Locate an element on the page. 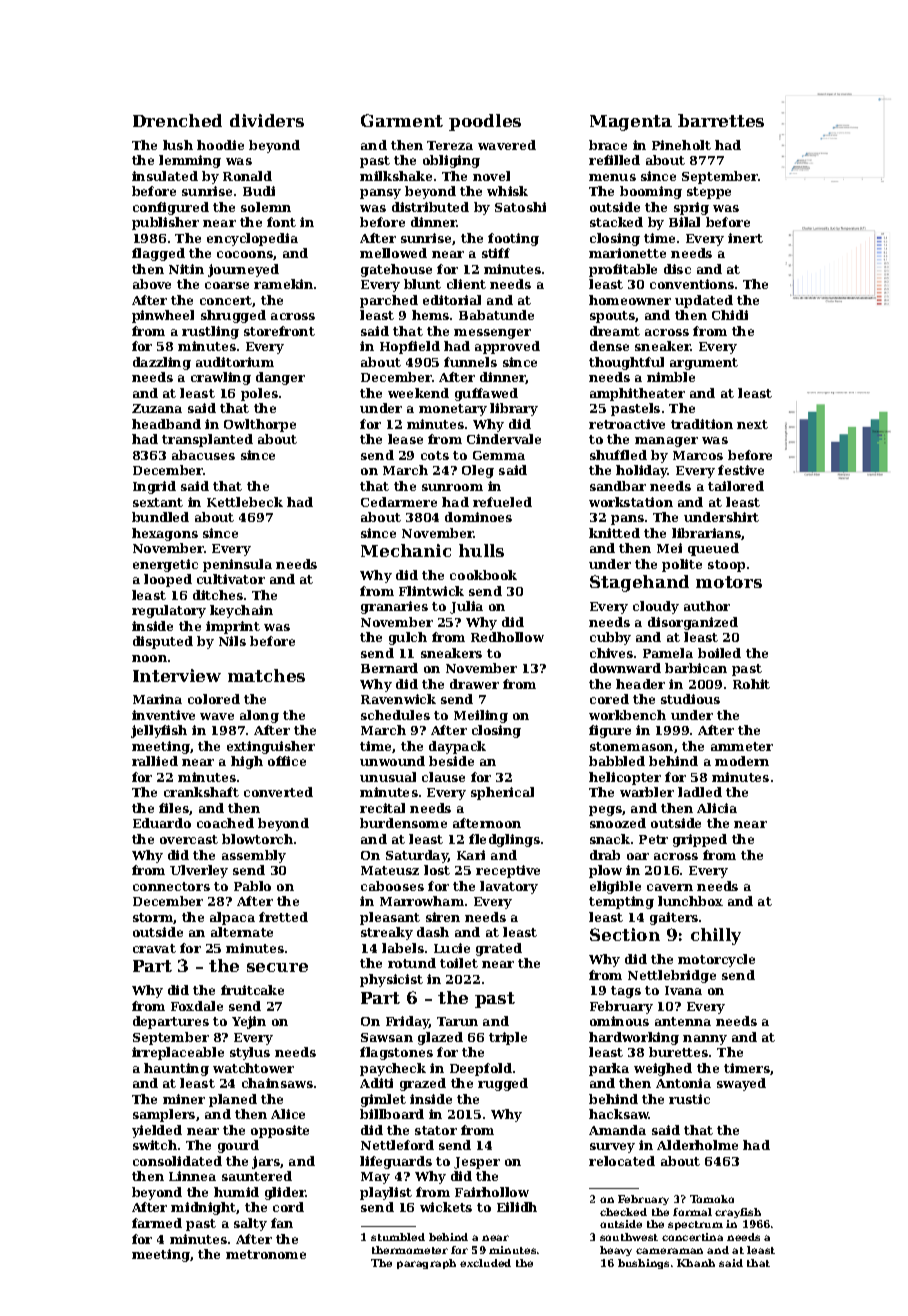 Image resolution: width=908 pixels, height=1316 pixels. Kettlebeck is located at coordinates (245, 502).
